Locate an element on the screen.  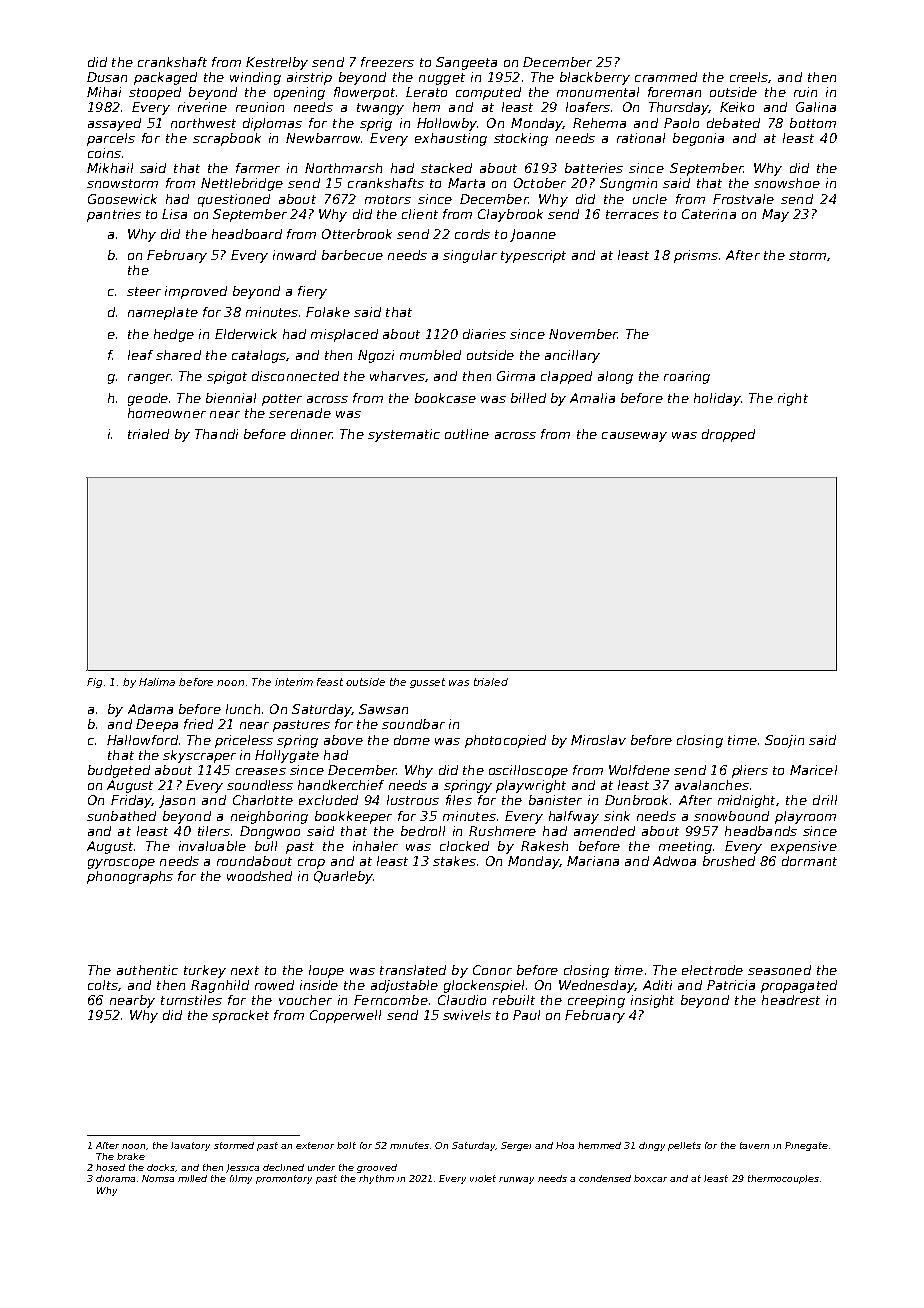
Sangeeta is located at coordinates (466, 63).
